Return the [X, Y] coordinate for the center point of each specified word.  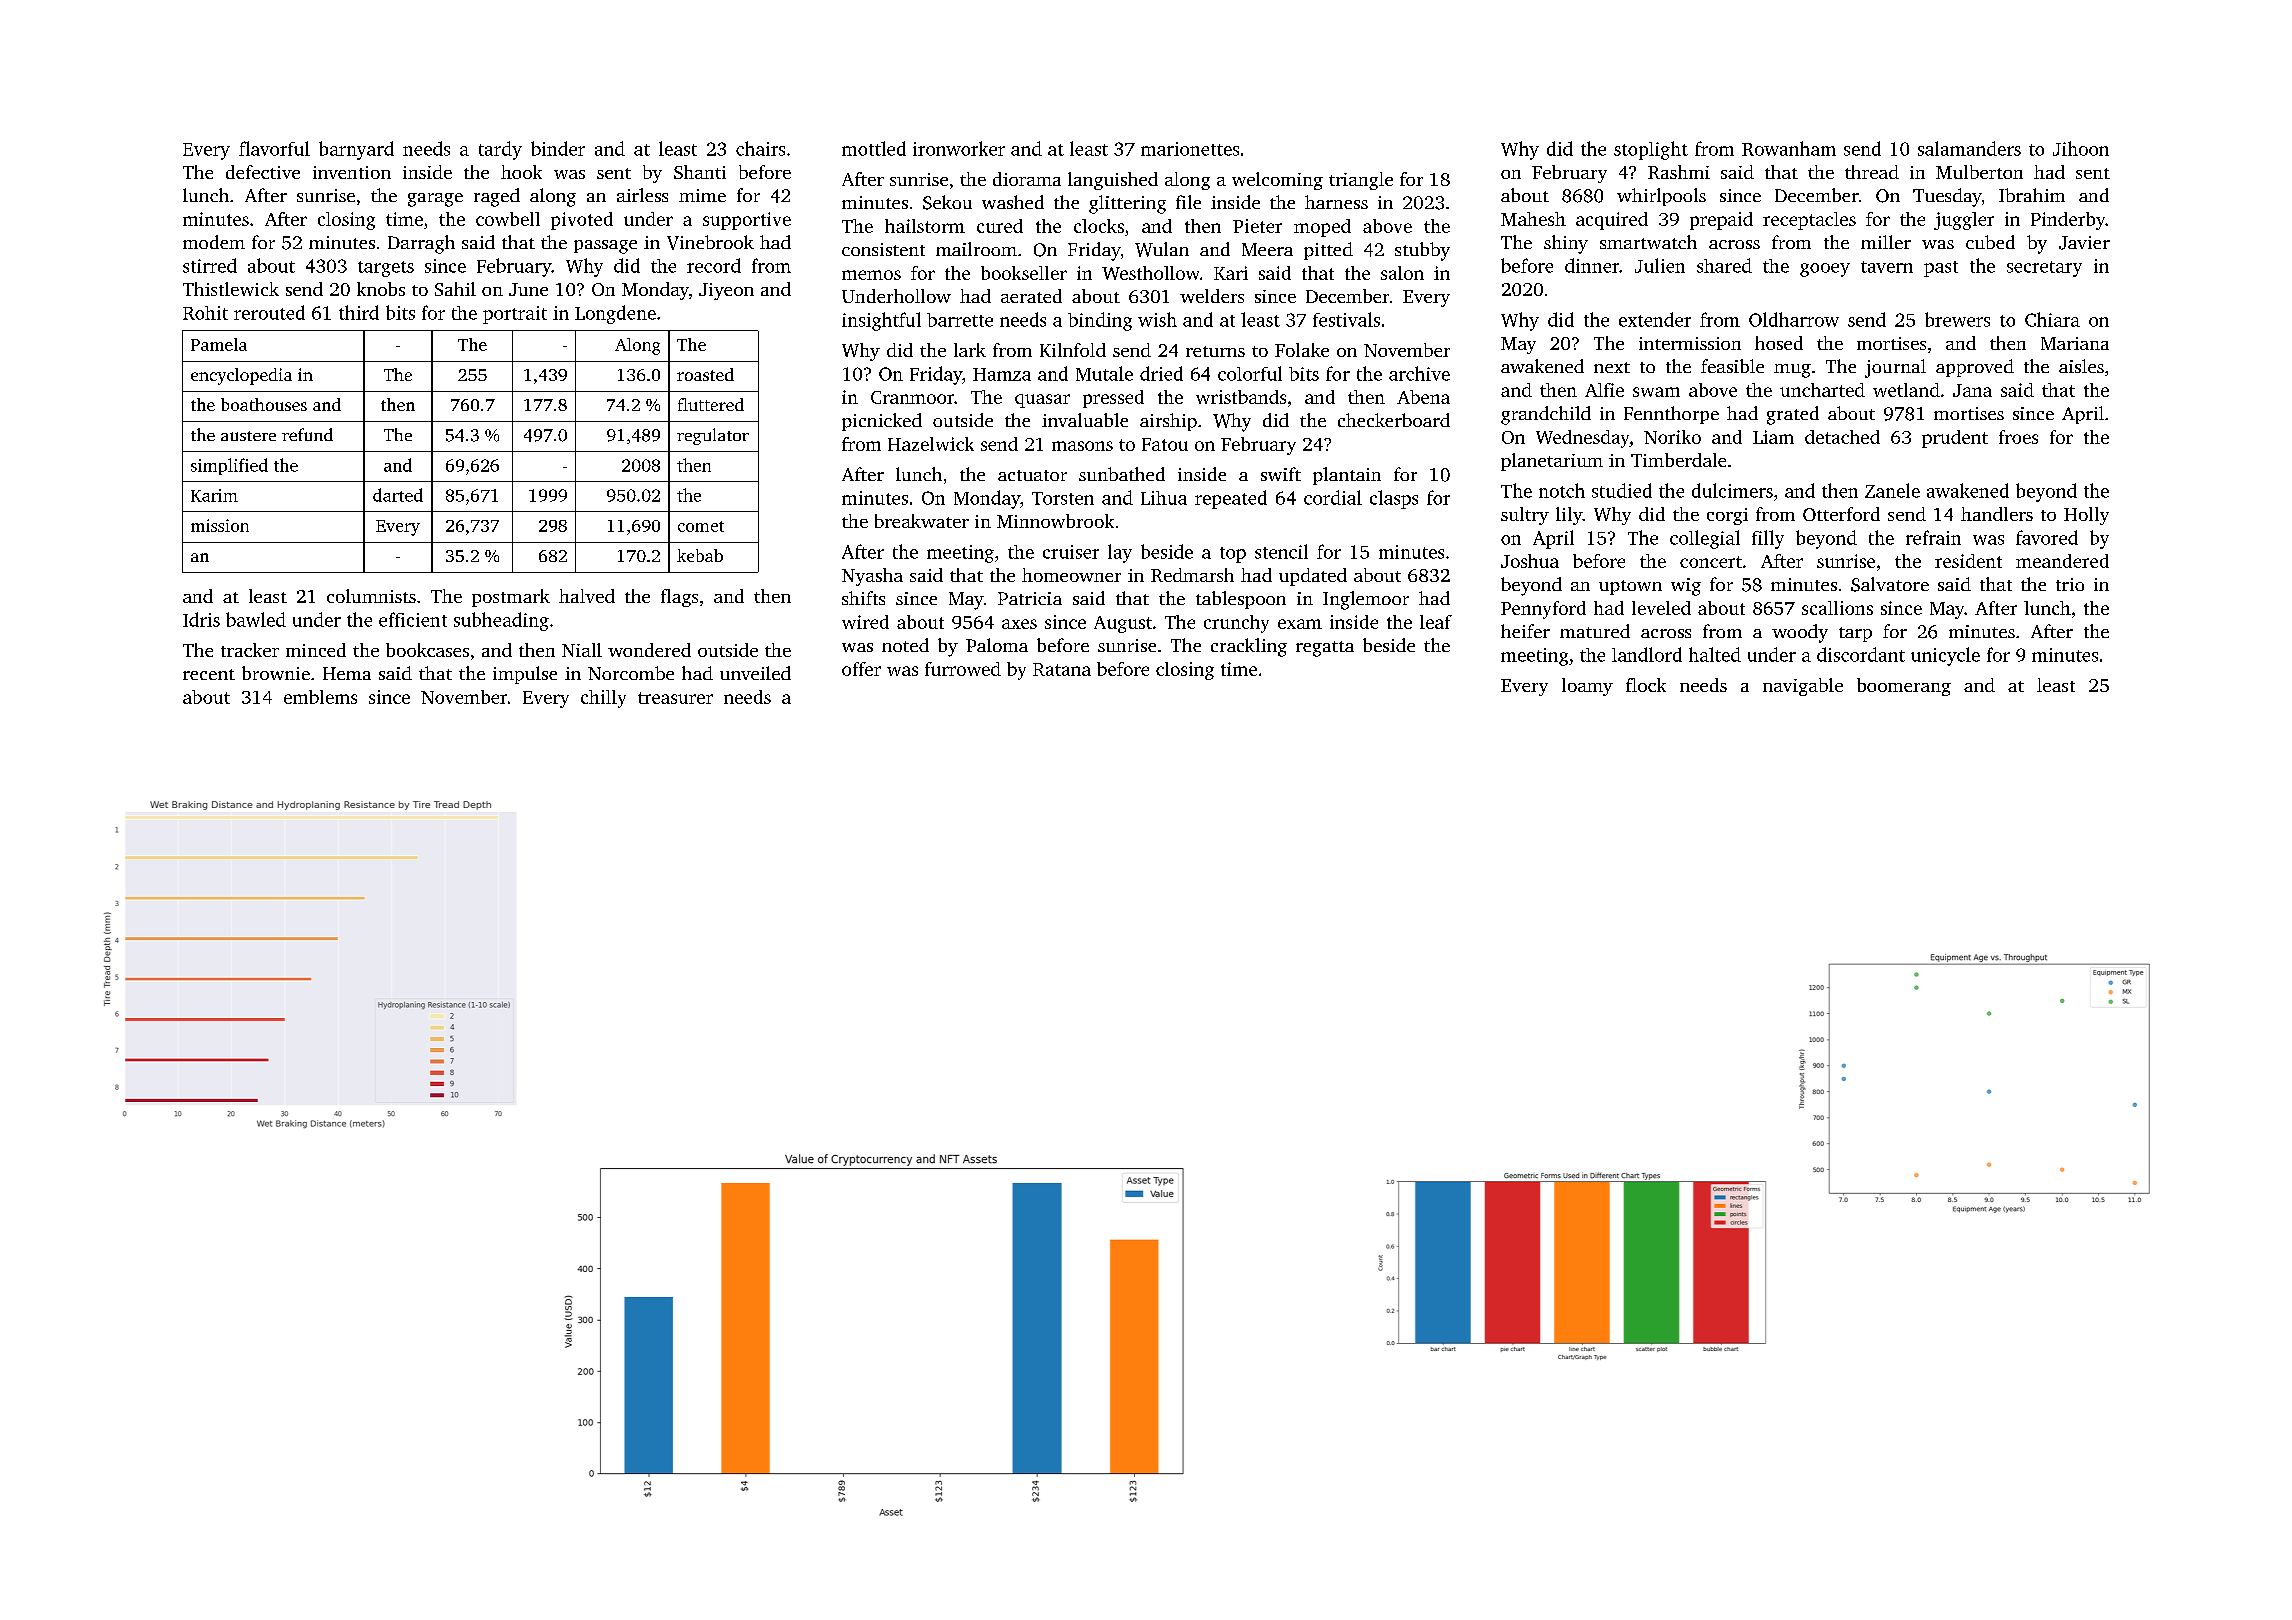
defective [263, 172]
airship [1168, 422]
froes [2018, 437]
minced [316, 650]
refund [307, 434]
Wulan [1162, 249]
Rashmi [1679, 172]
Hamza [1002, 374]
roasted [705, 374]
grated [1793, 415]
